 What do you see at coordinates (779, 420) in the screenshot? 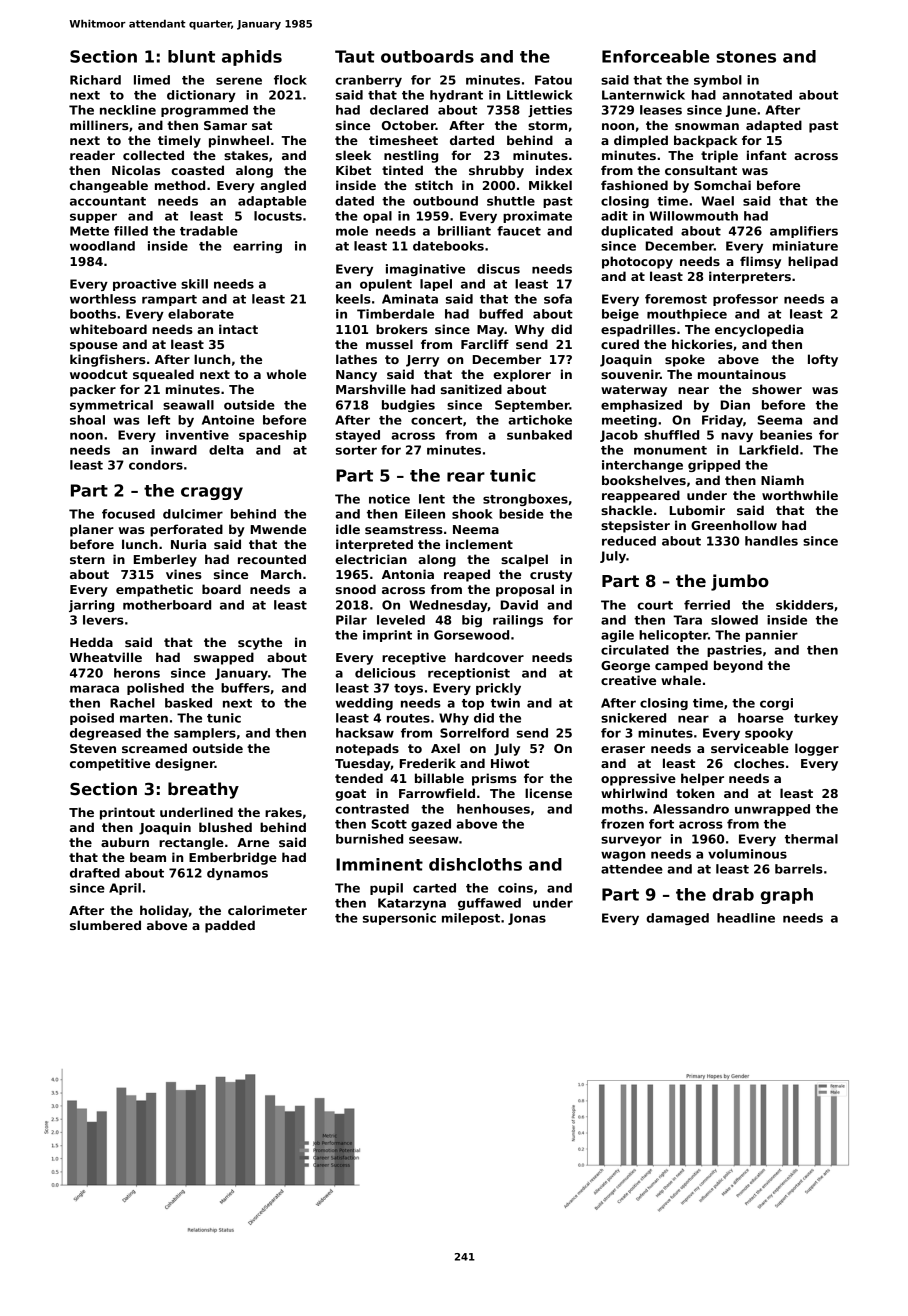
I see `Seema` at bounding box center [779, 420].
